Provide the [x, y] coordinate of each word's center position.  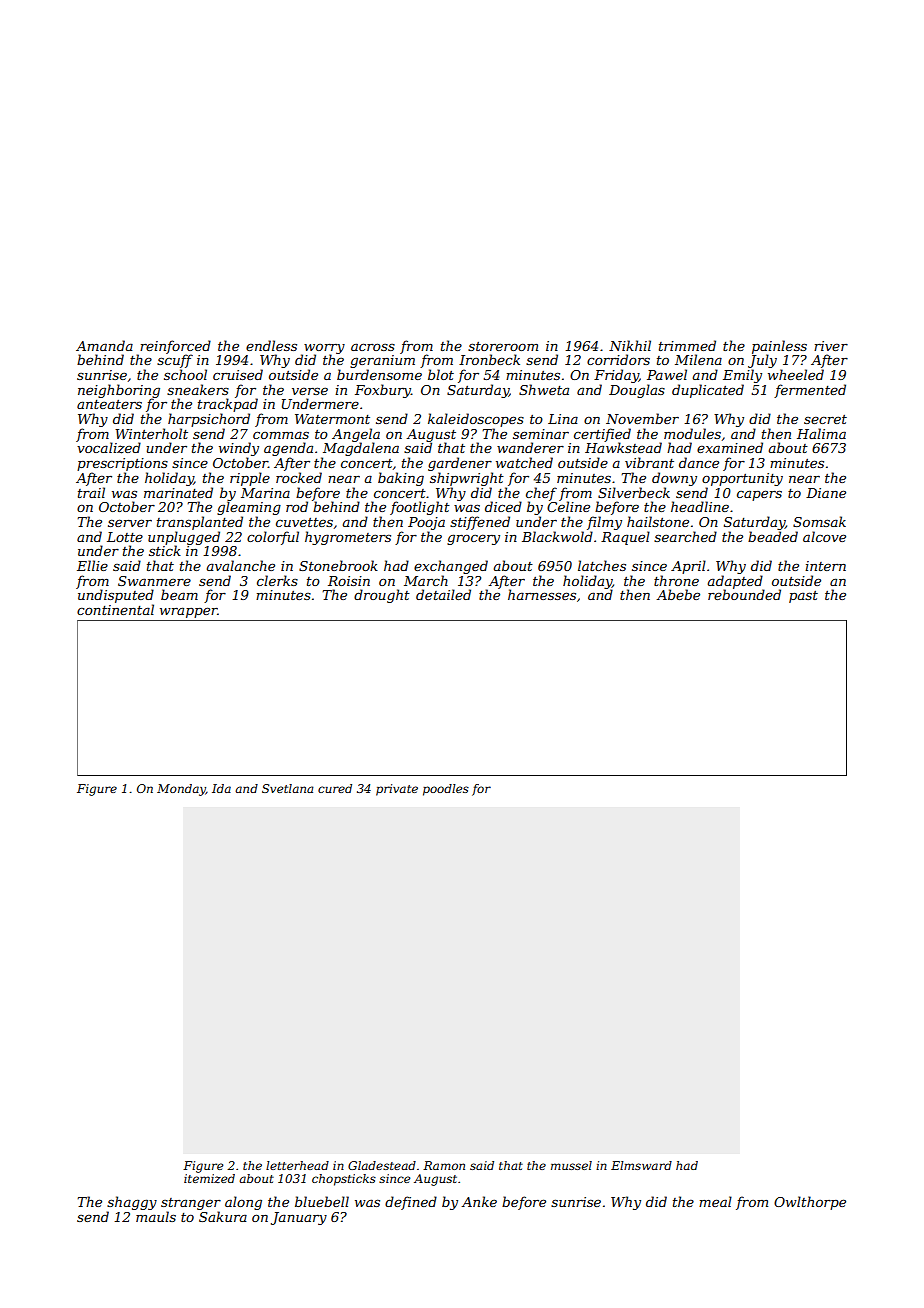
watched [524, 462]
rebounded [744, 594]
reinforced [175, 347]
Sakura [223, 1216]
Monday [181, 790]
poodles [446, 790]
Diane [826, 493]
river [831, 346]
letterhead [297, 1165]
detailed [443, 594]
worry [324, 349]
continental [115, 609]
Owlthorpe [810, 1203]
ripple [250, 479]
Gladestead [382, 1165]
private [397, 790]
